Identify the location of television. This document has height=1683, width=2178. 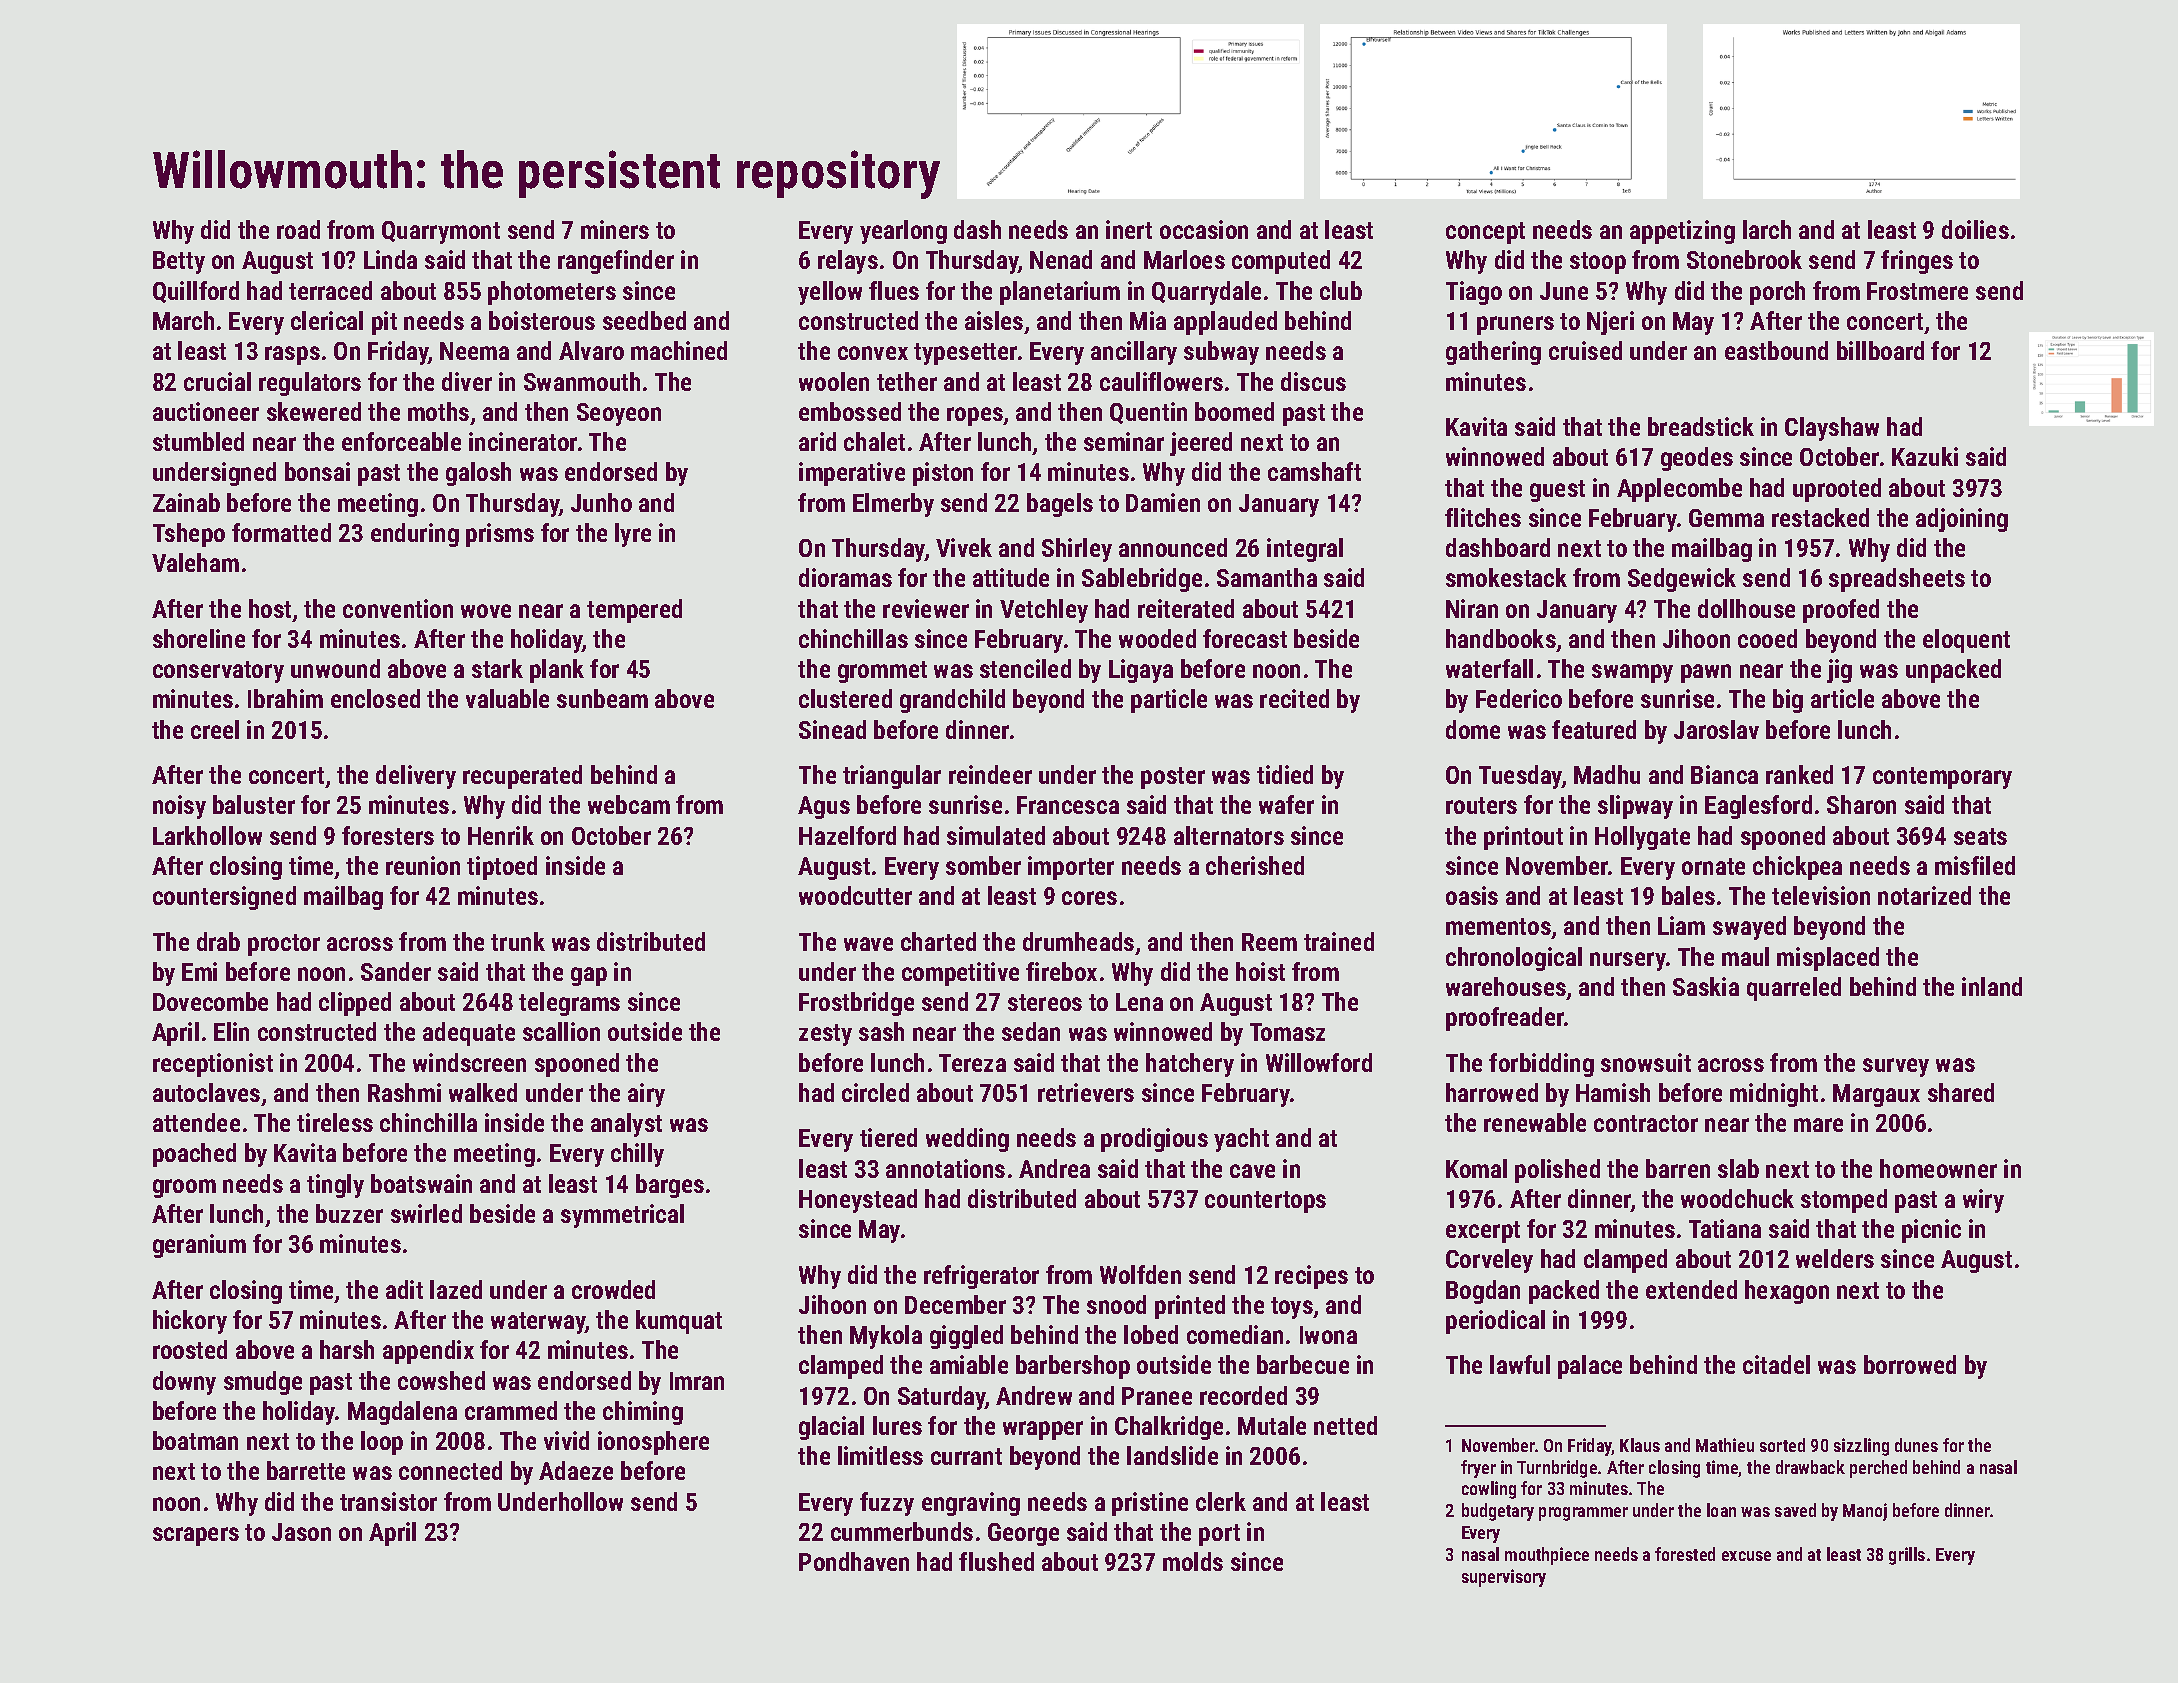
(1821, 895).
